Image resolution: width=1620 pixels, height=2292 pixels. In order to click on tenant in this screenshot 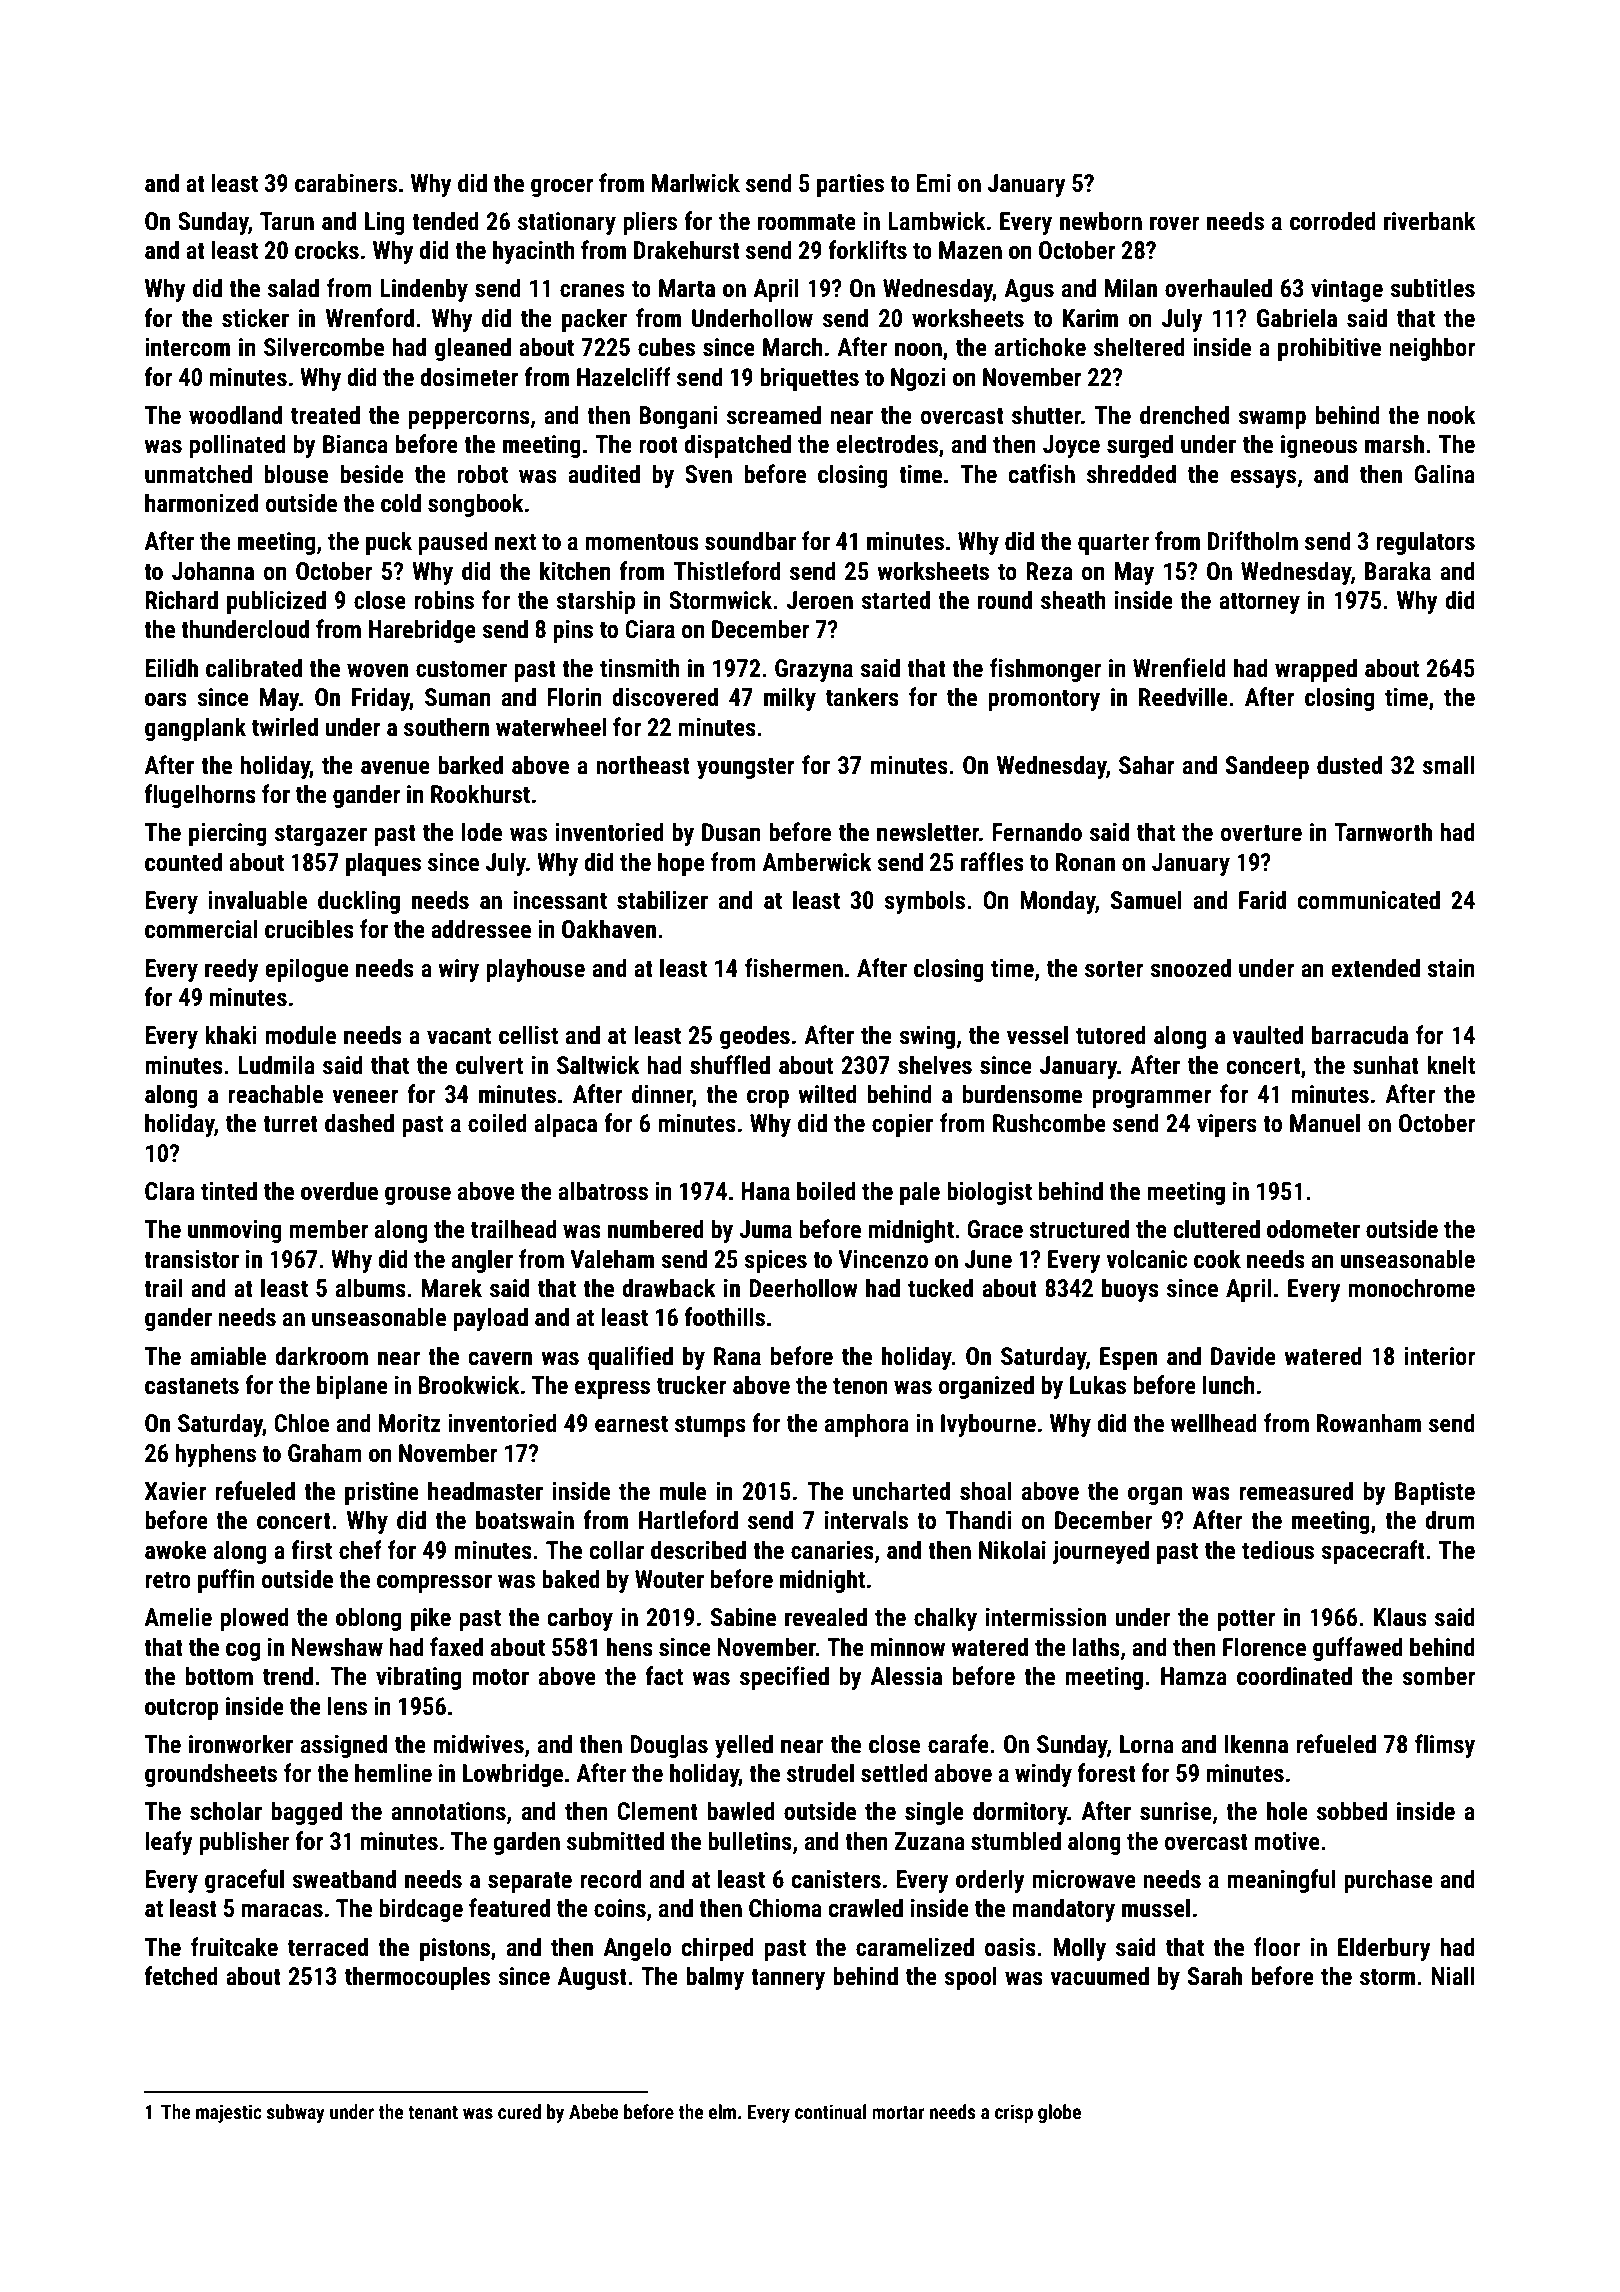, I will do `click(433, 2112)`.
